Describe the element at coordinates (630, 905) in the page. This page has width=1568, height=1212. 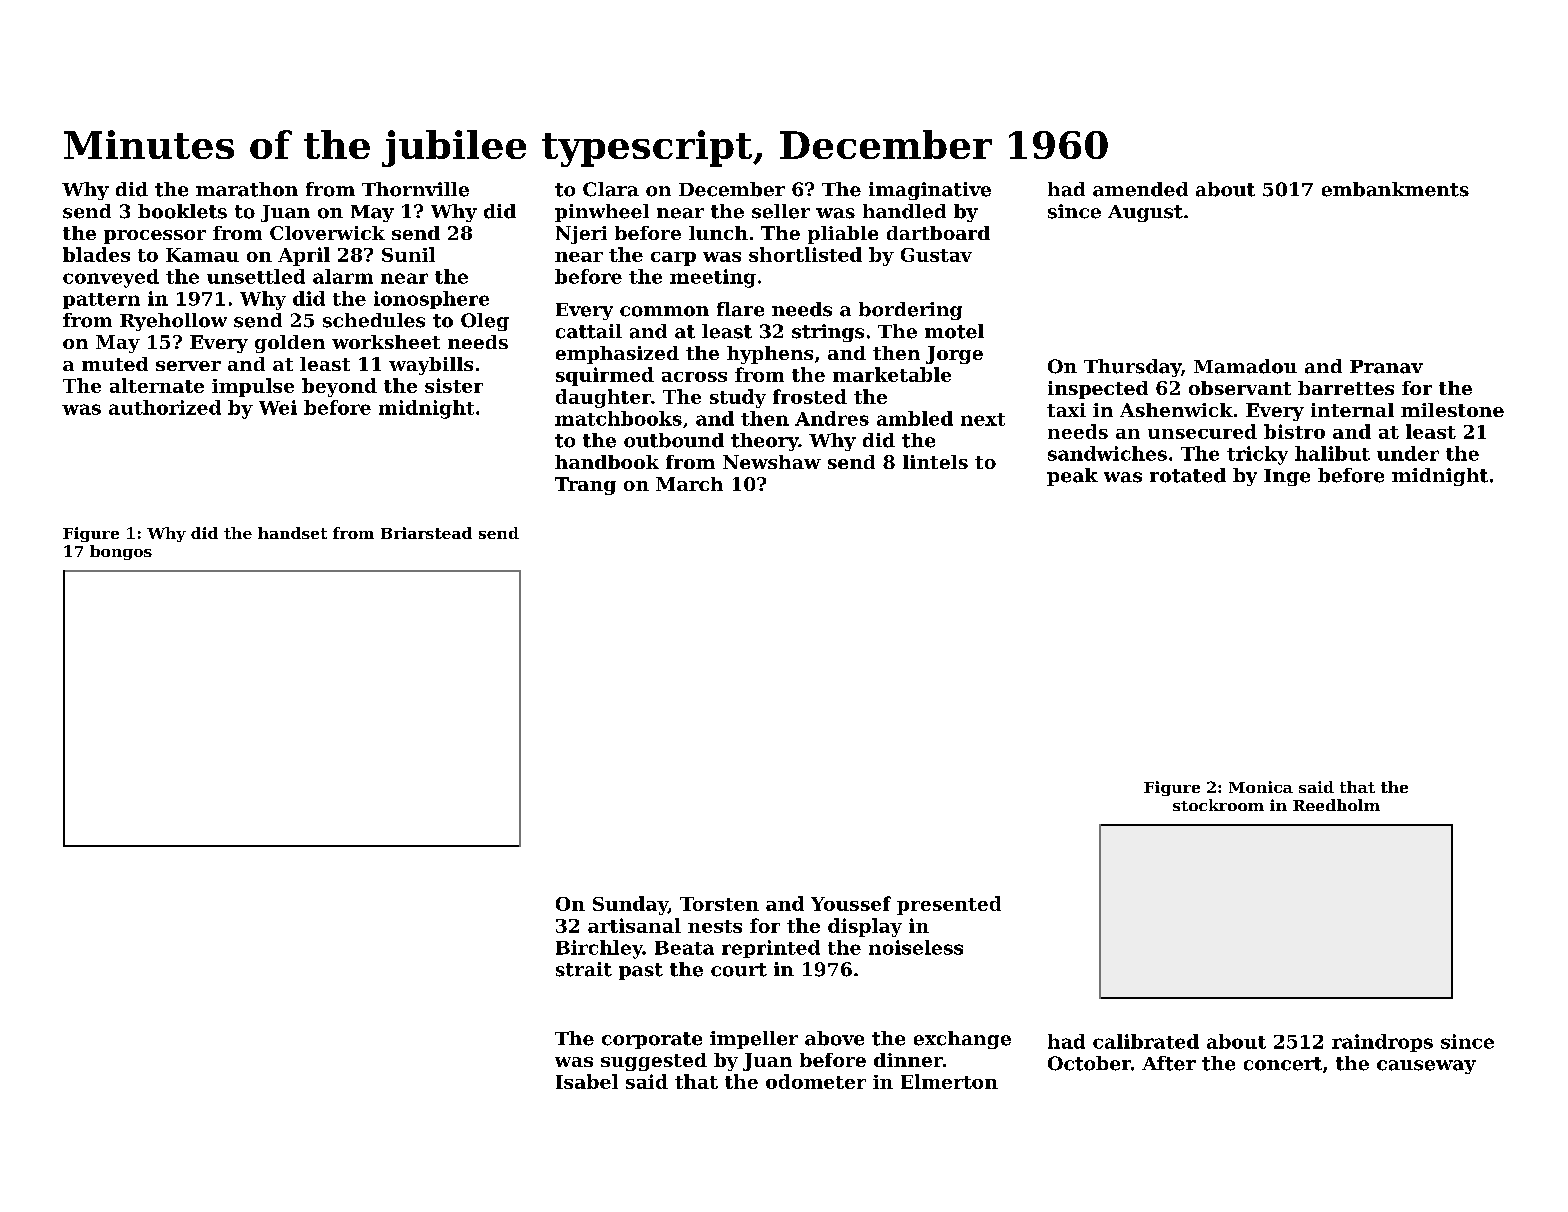
I see `Sunday` at that location.
